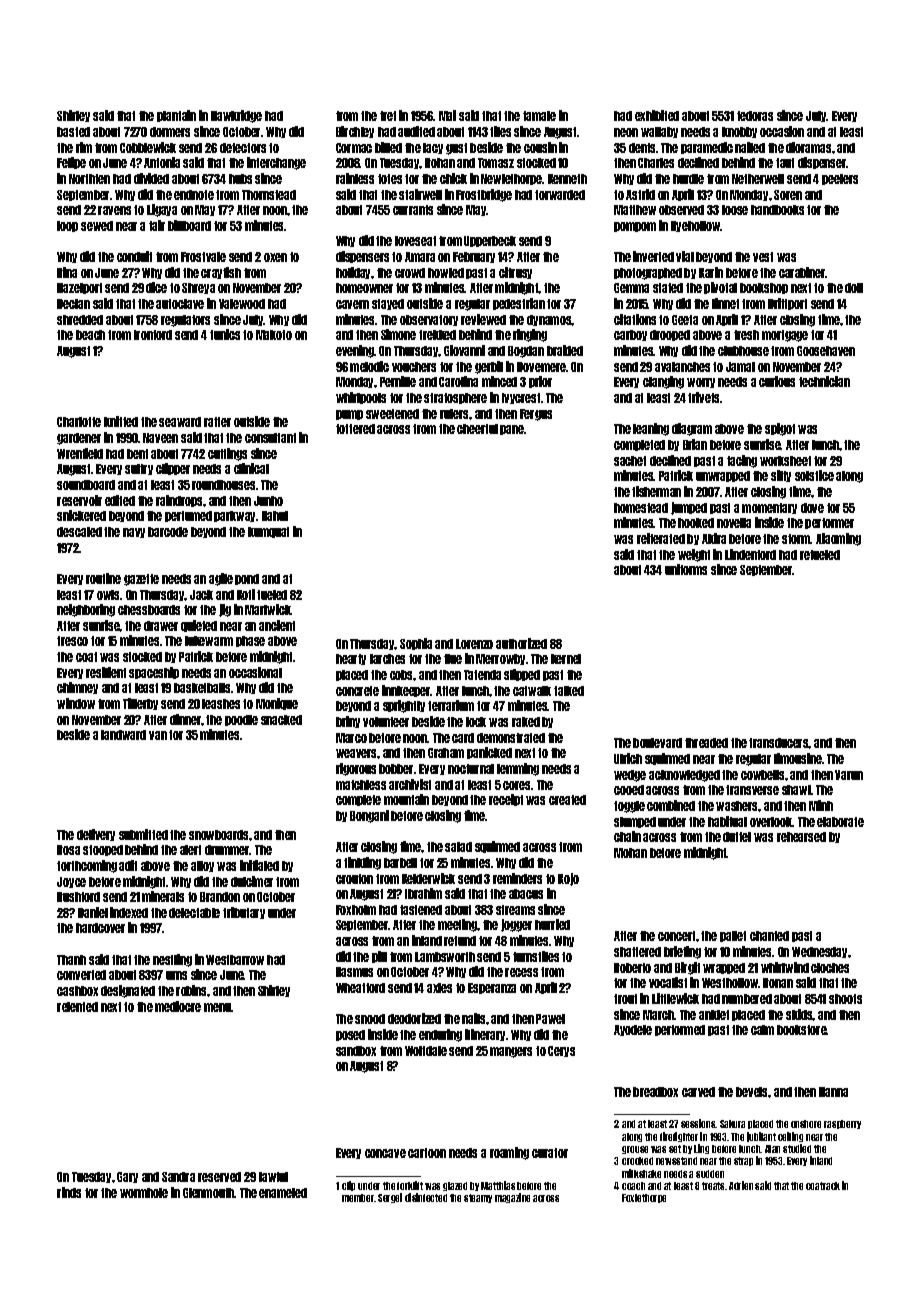 The image size is (924, 1308). What do you see at coordinates (406, 799) in the screenshot?
I see `mountain` at bounding box center [406, 799].
